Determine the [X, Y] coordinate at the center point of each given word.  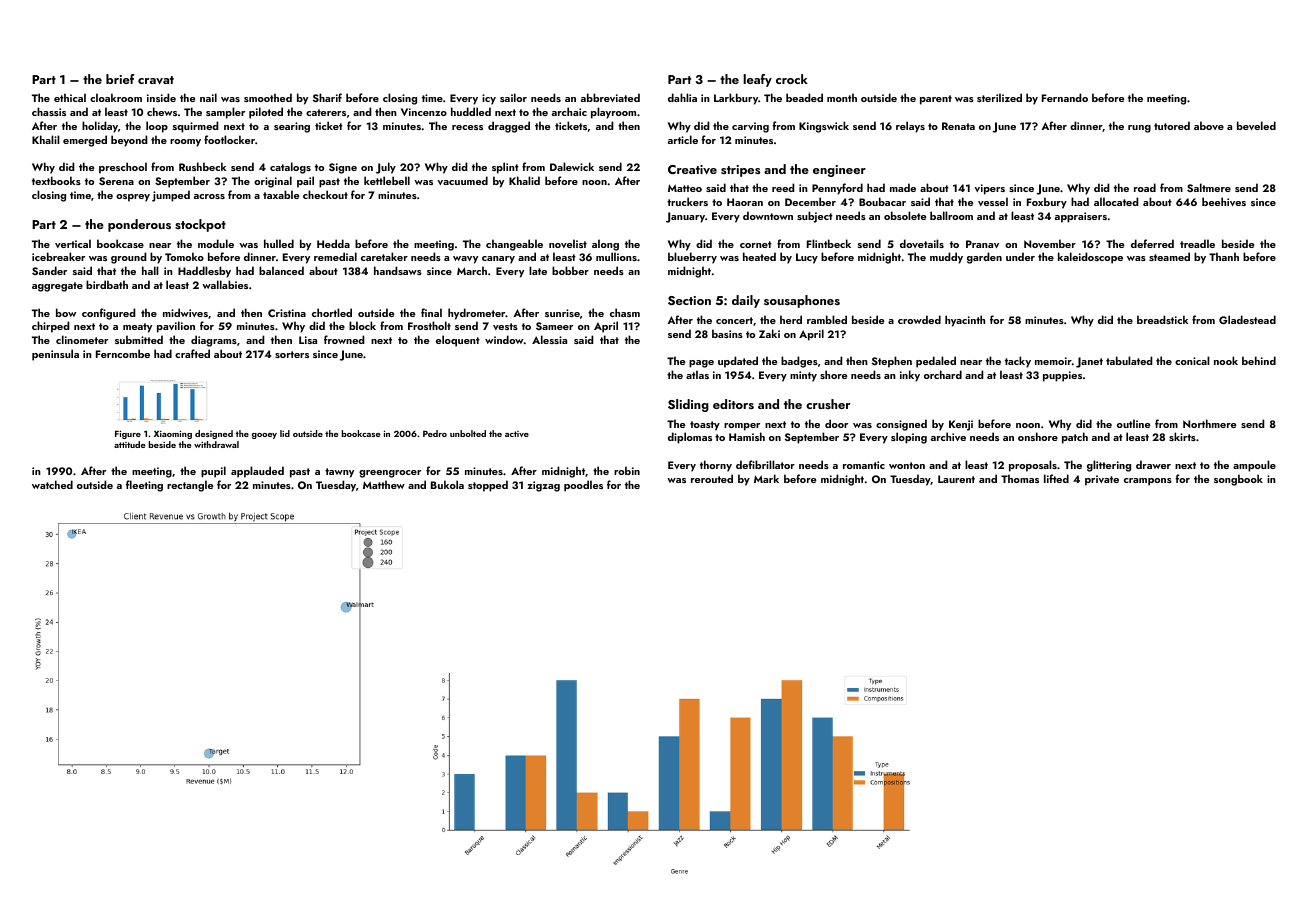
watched [52, 484]
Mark [766, 478]
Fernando [1065, 97]
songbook [1238, 480]
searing [292, 127]
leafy [757, 80]
